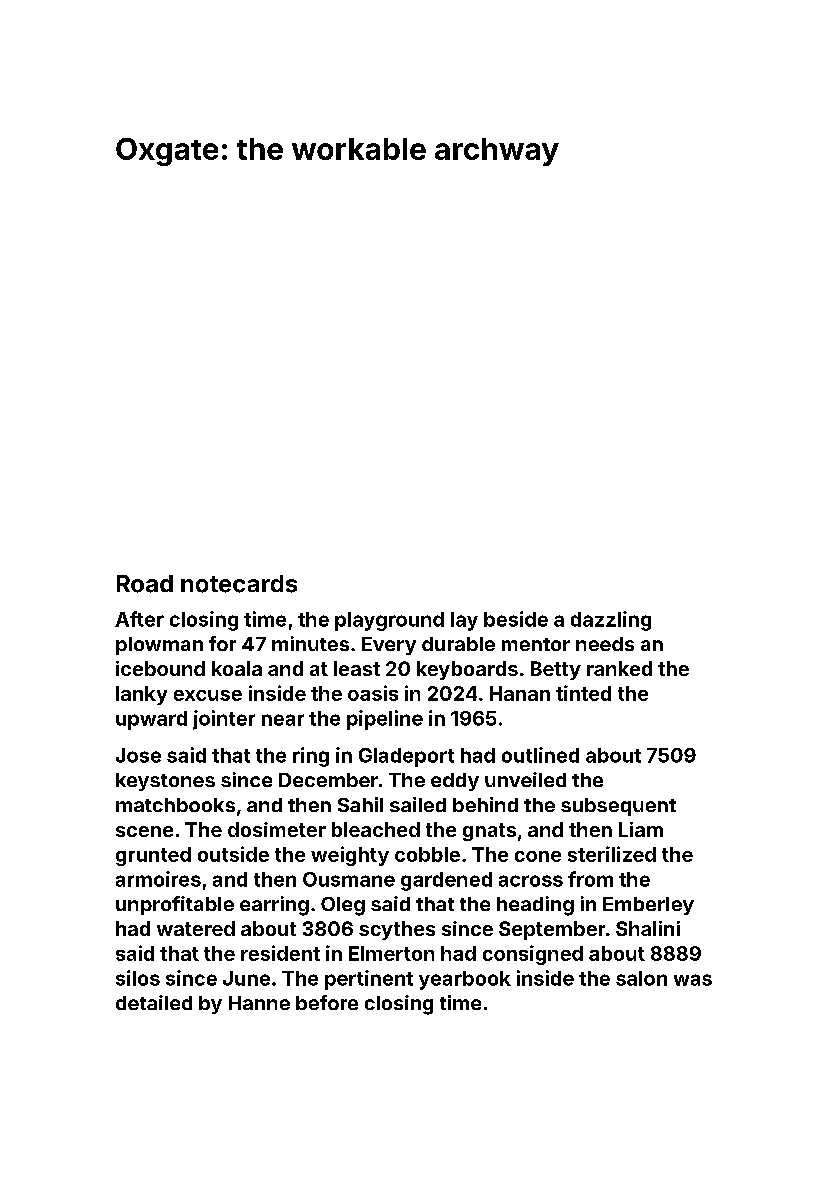 This screenshot has width=838, height=1189. I want to click on Sahil, so click(360, 804).
